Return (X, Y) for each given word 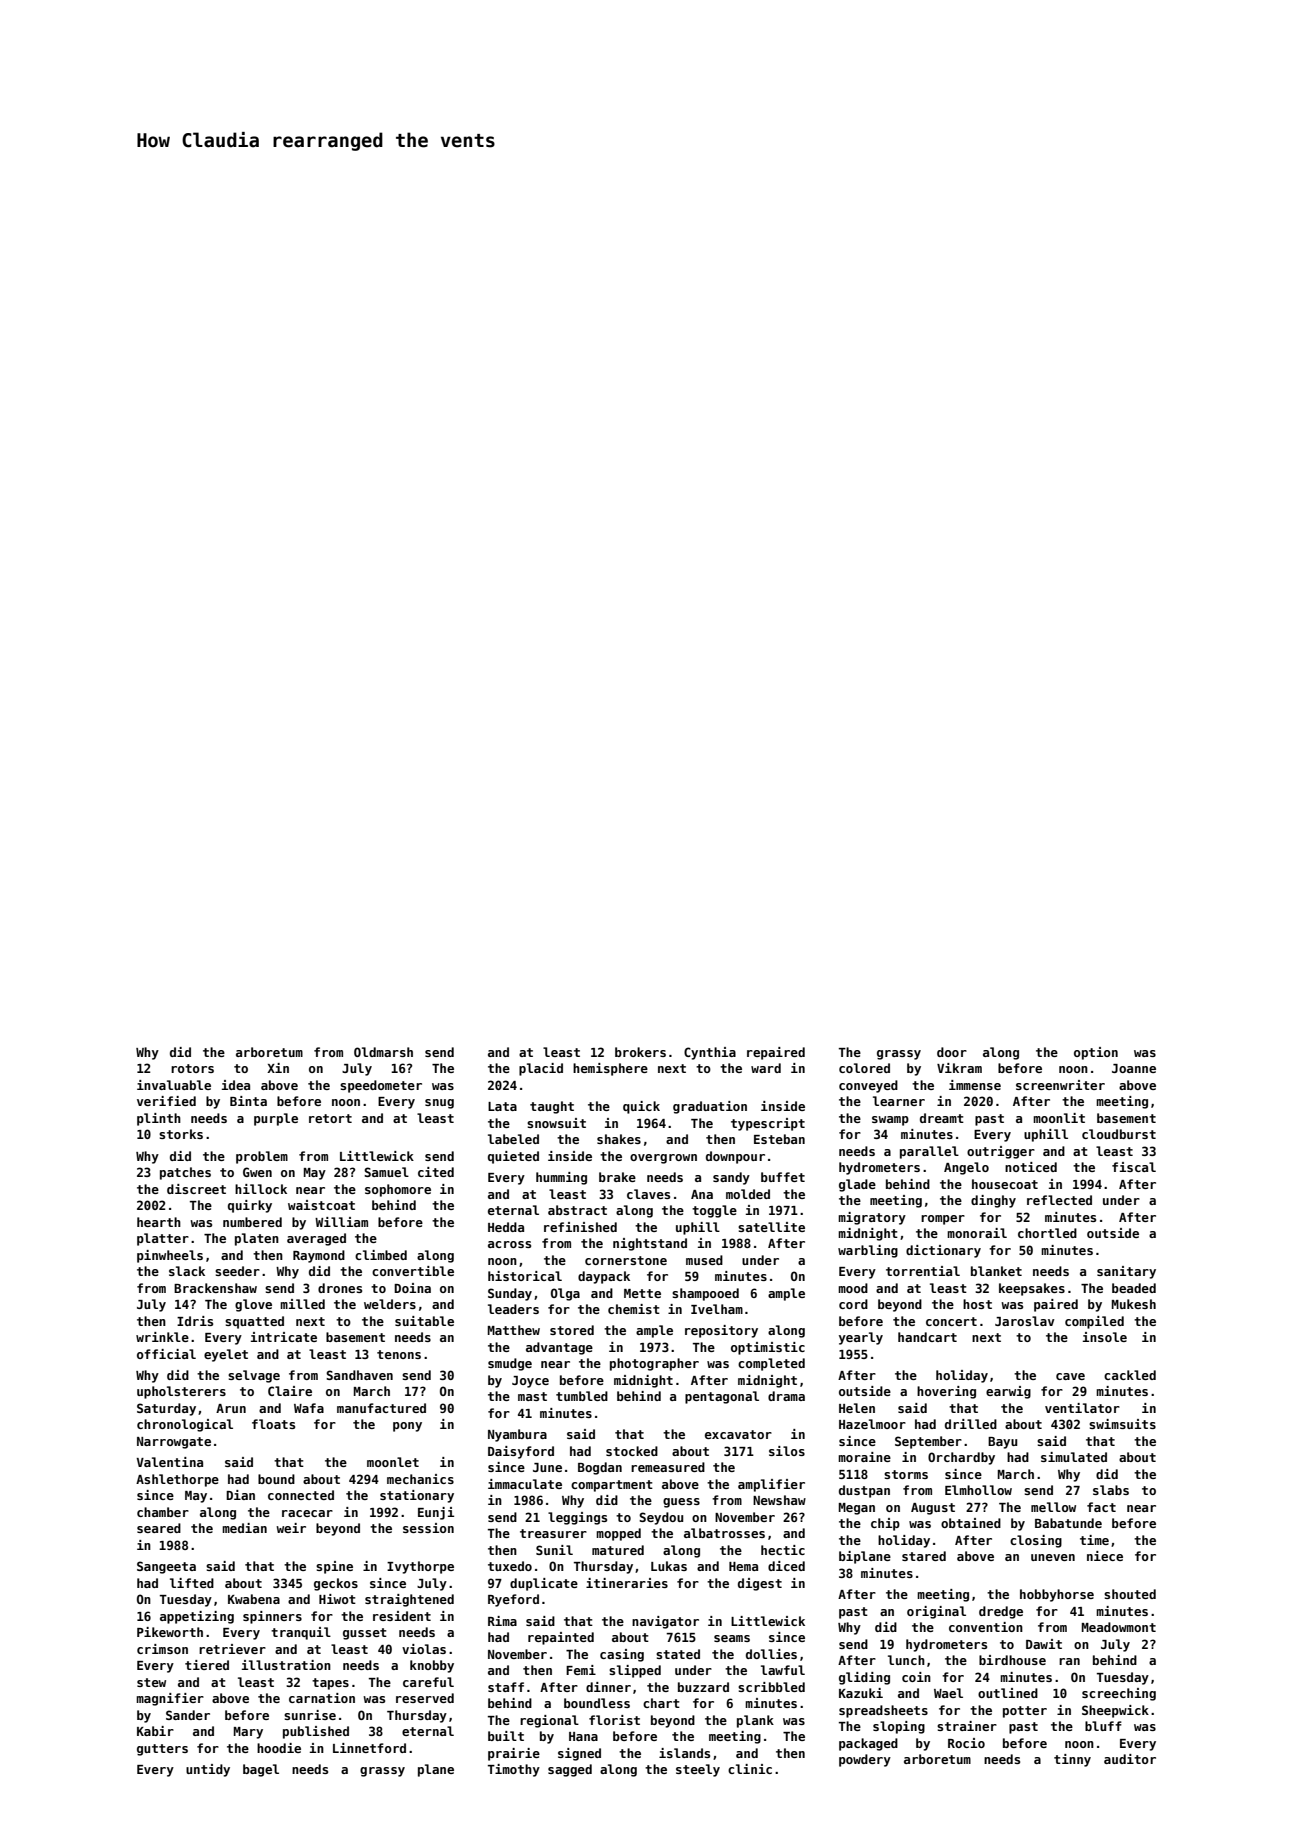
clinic (750, 1769)
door (952, 1052)
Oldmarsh (383, 1052)
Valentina (169, 1462)
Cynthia (710, 1053)
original (936, 1612)
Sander (188, 1715)
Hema (743, 1566)
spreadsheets (883, 1711)
